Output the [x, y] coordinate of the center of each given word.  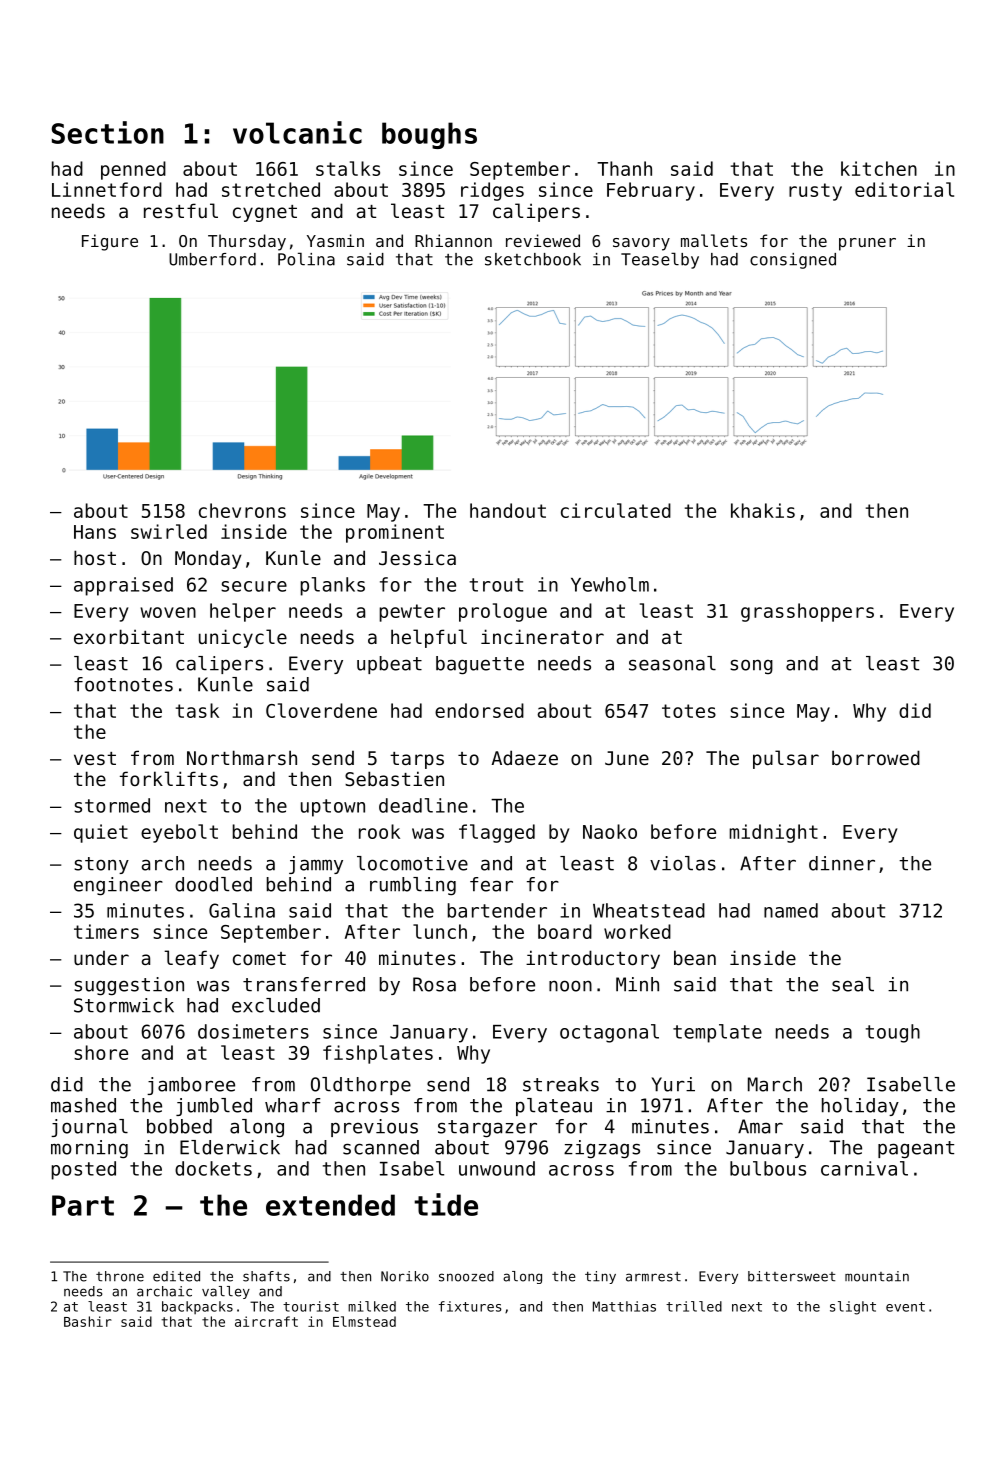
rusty [815, 192]
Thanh [624, 168]
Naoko [610, 831]
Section [108, 132]
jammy [316, 865]
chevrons [242, 510]
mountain [877, 1276]
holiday [860, 1107]
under [101, 958]
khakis [763, 510]
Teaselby [660, 260]
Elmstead [364, 1321]
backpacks [197, 1307]
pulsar [786, 759]
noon [570, 986]
